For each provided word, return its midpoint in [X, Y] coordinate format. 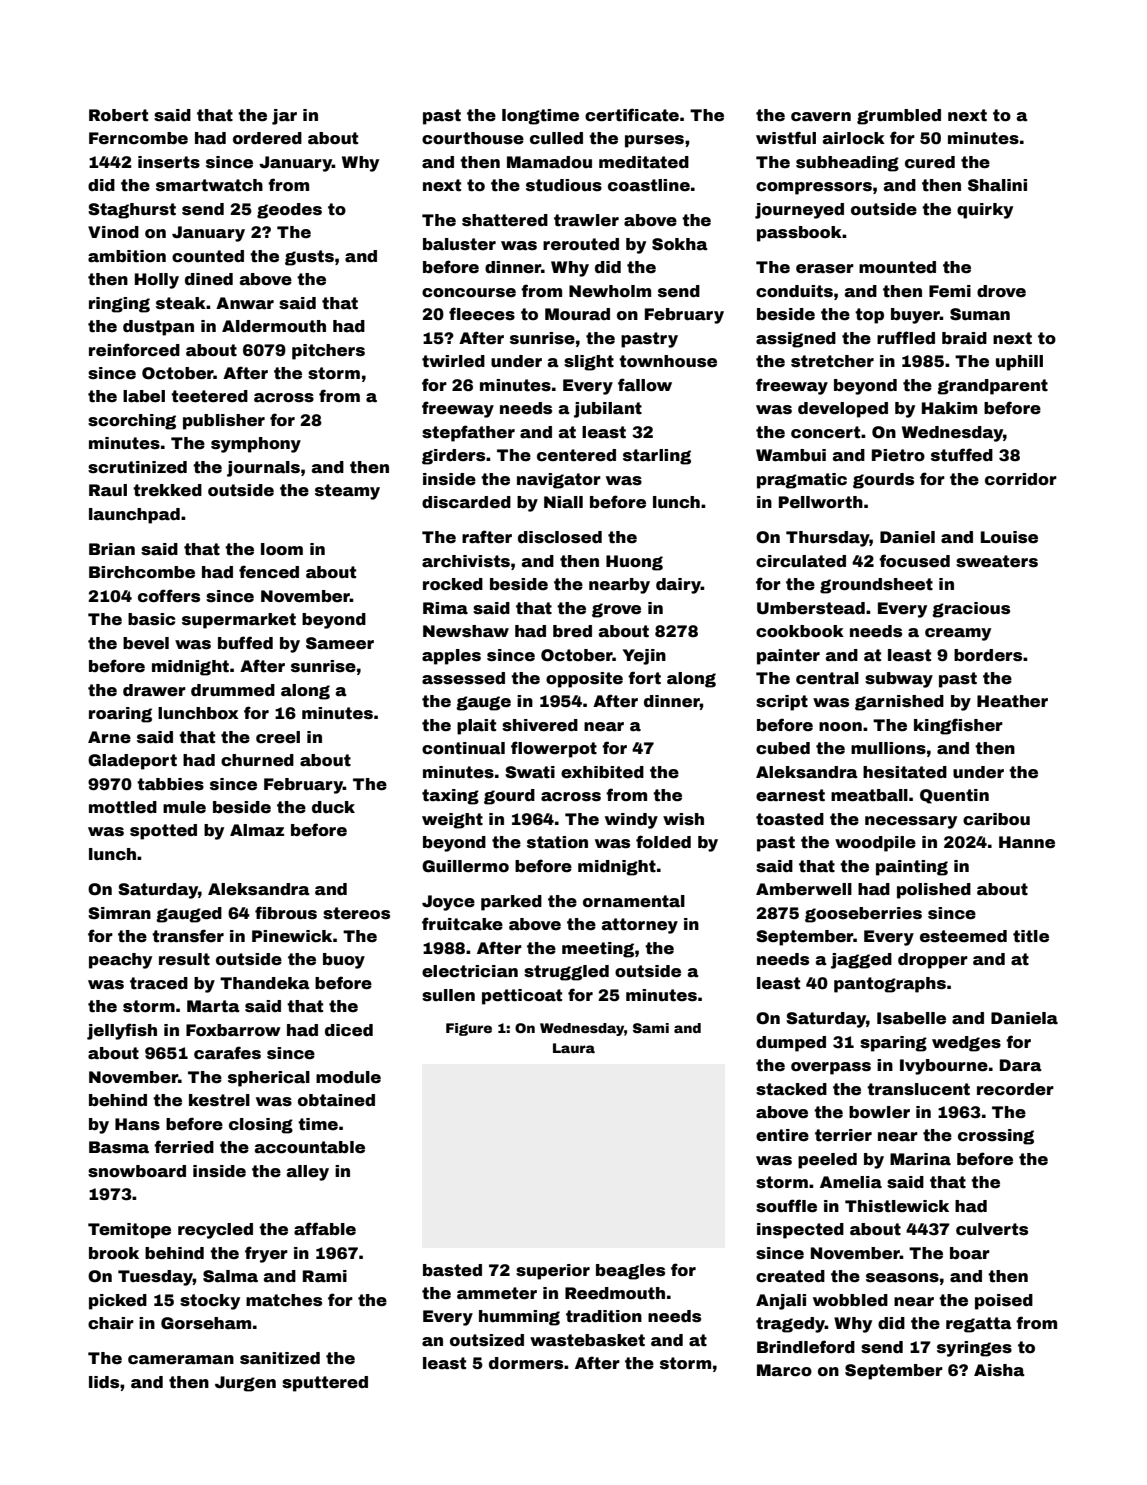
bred [572, 631]
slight [589, 363]
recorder [1015, 1089]
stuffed [962, 455]
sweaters [997, 561]
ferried [184, 1147]
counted [208, 256]
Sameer [340, 643]
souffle [786, 1206]
